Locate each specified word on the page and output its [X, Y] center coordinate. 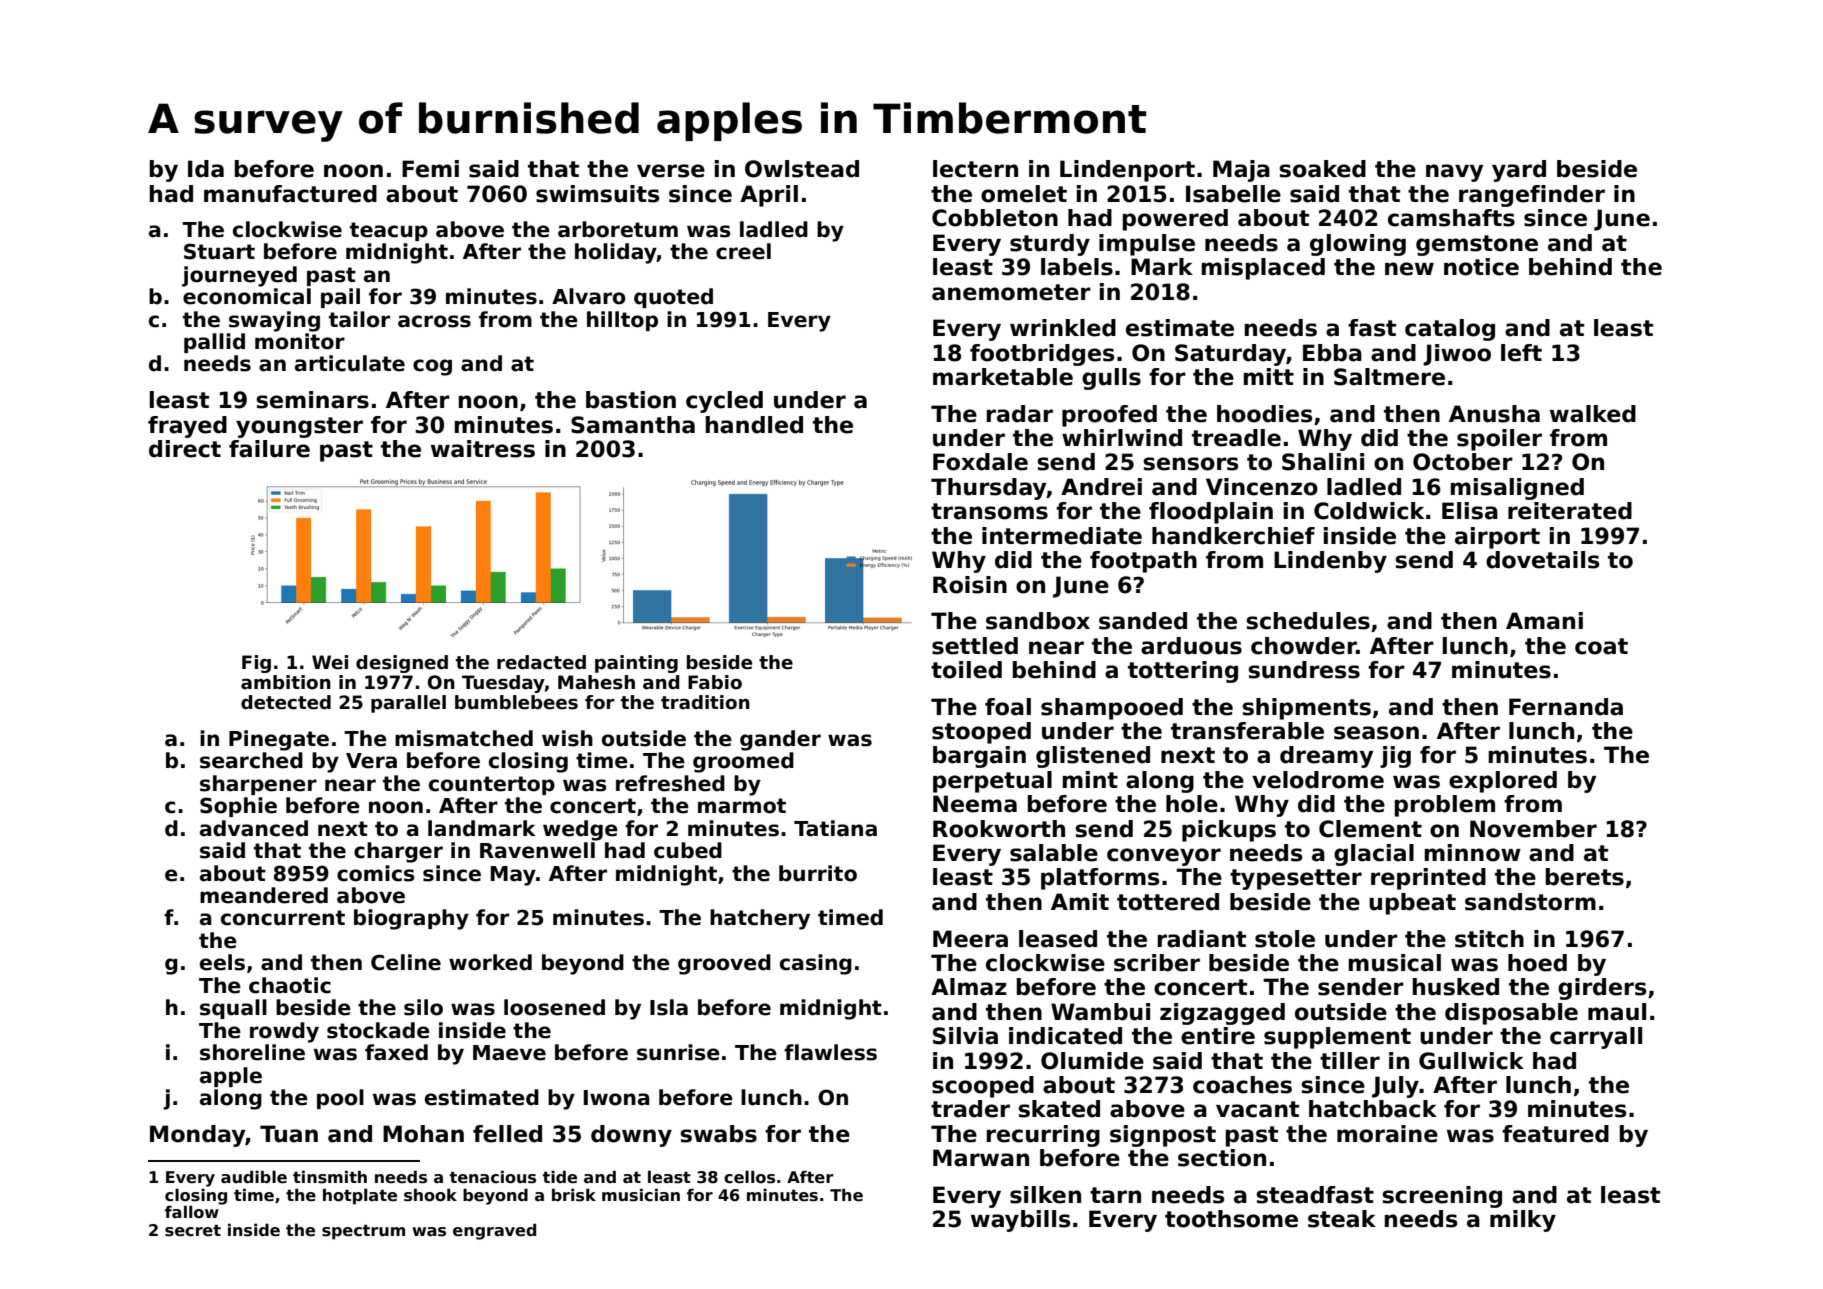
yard [1519, 171]
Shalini [1323, 462]
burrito [818, 873]
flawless [830, 1052]
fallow [192, 1212]
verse [671, 171]
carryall [1596, 1038]
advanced [254, 828]
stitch [1489, 939]
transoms [989, 511]
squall [233, 1009]
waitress [483, 449]
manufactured [290, 194]
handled [754, 425]
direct [185, 449]
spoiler [1499, 440]
